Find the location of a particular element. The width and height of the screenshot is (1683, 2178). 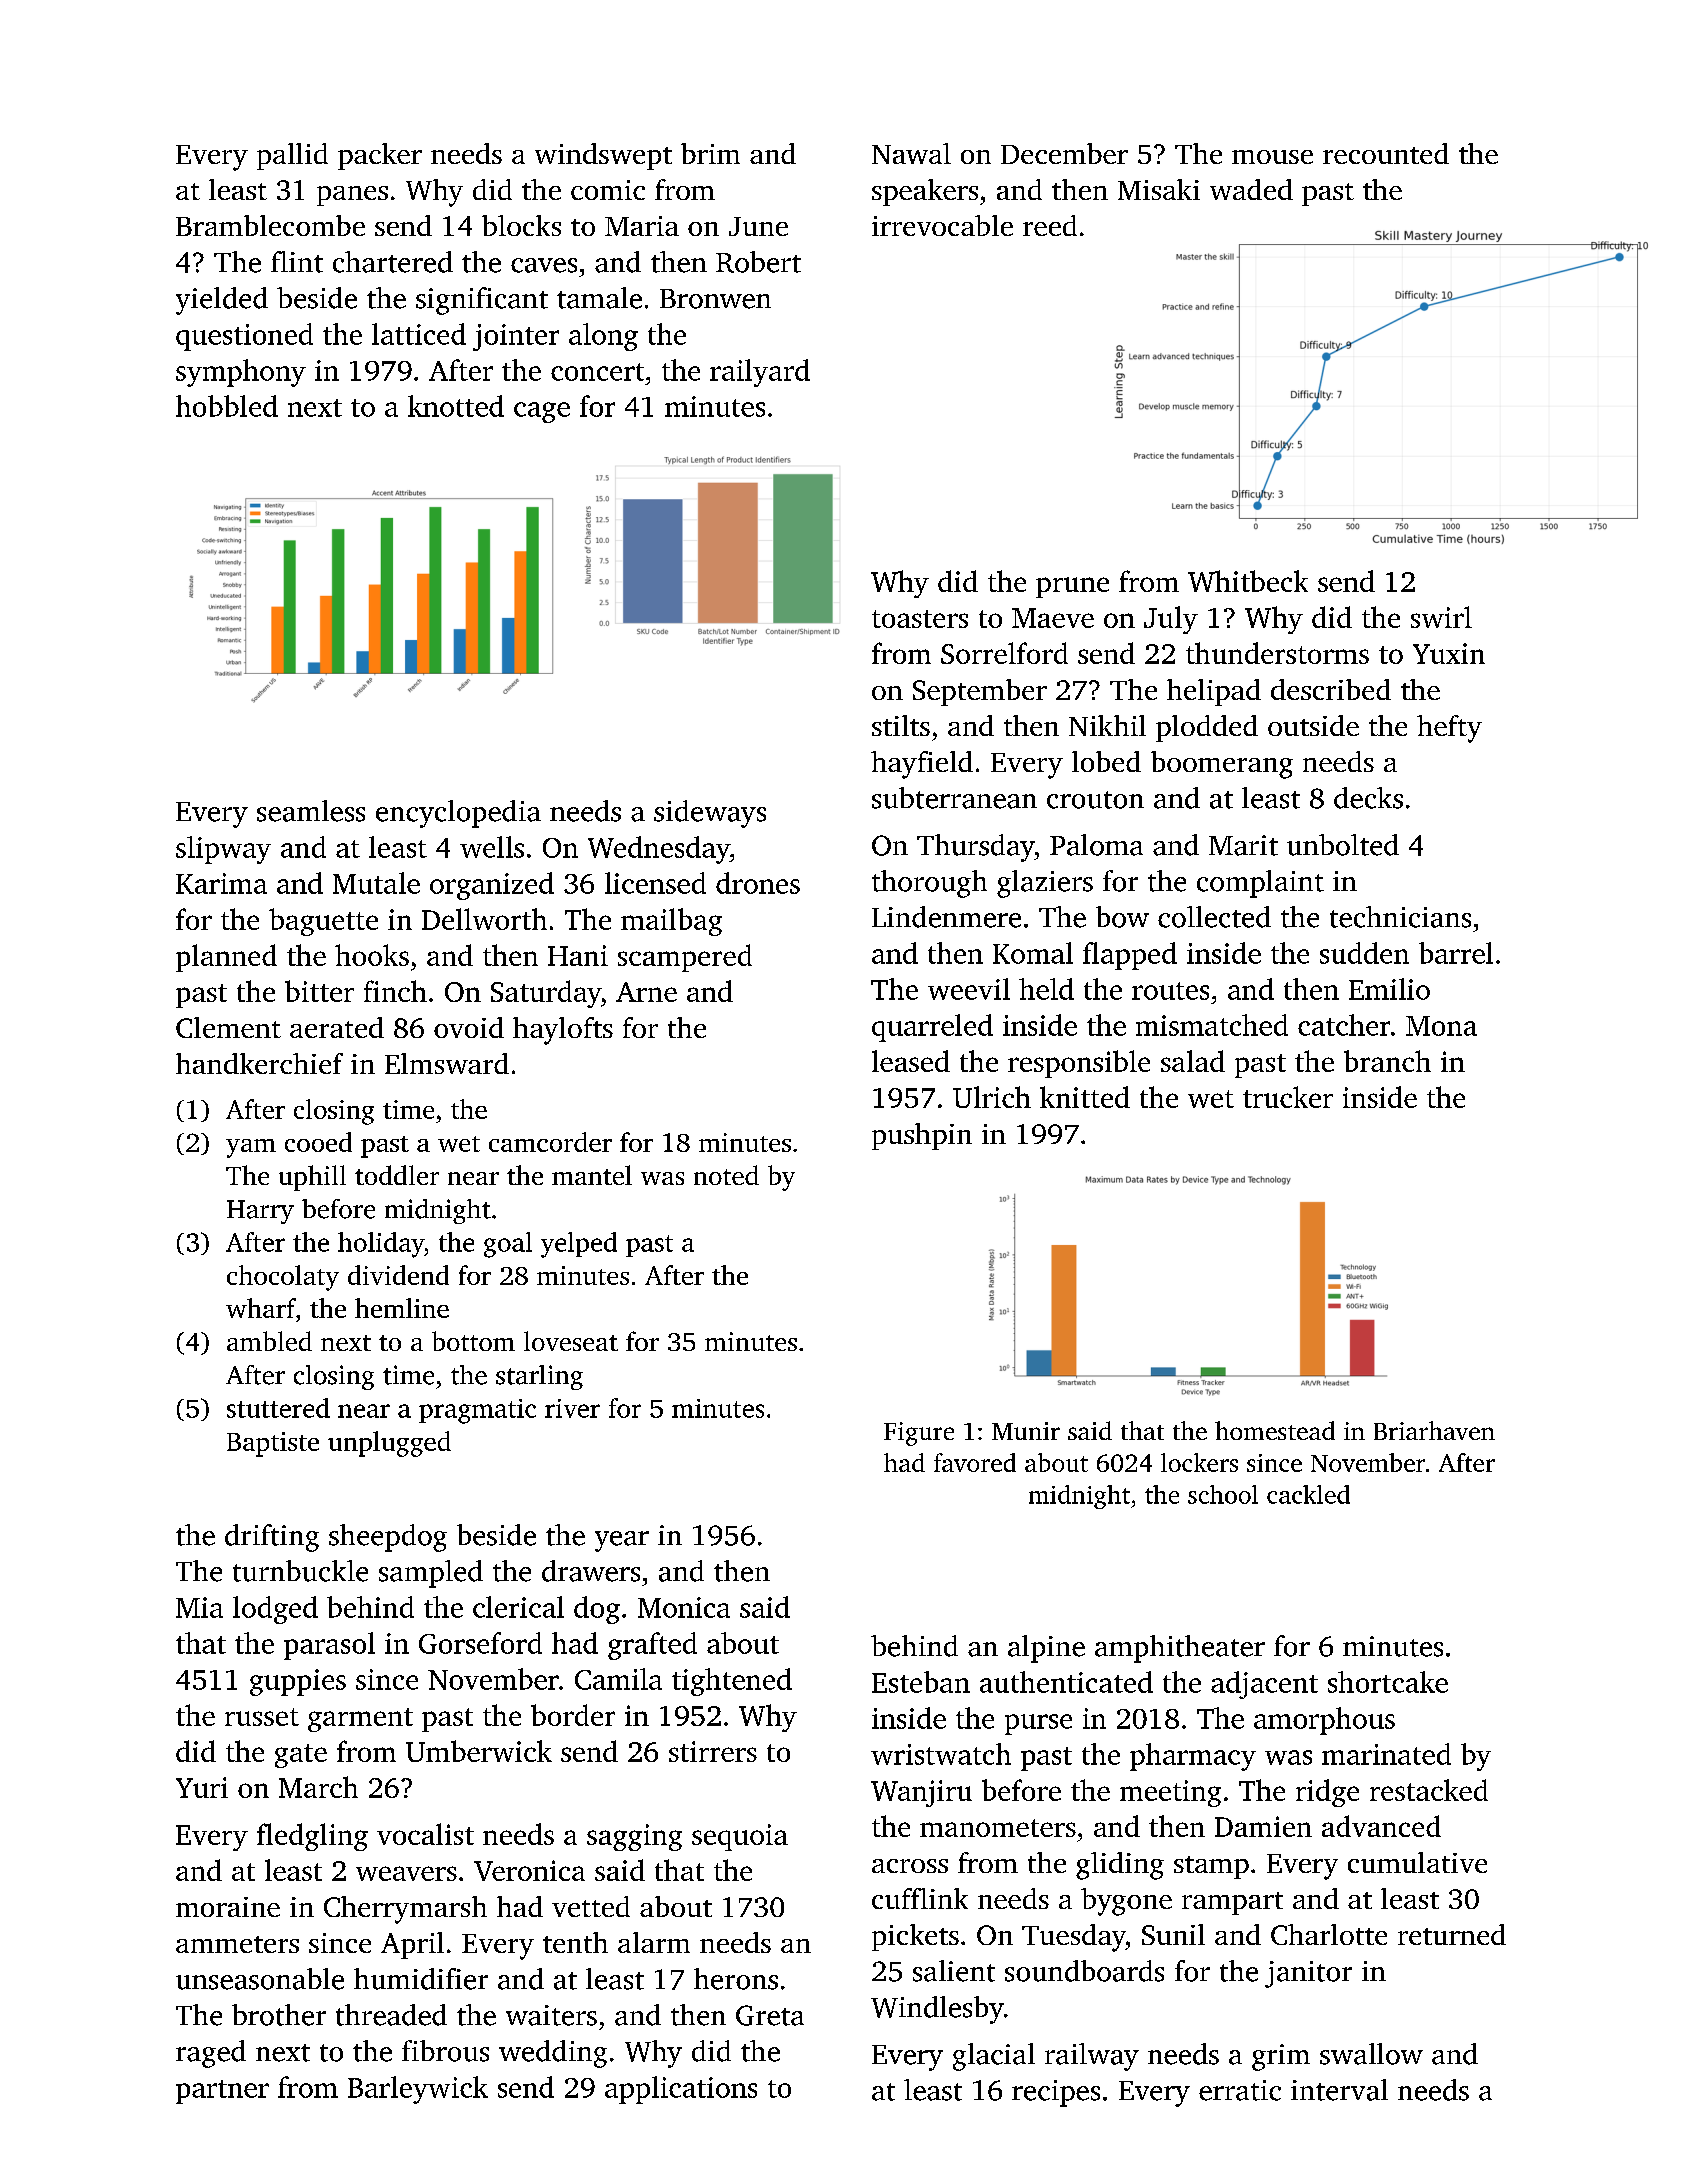

significant is located at coordinates (482, 301).
